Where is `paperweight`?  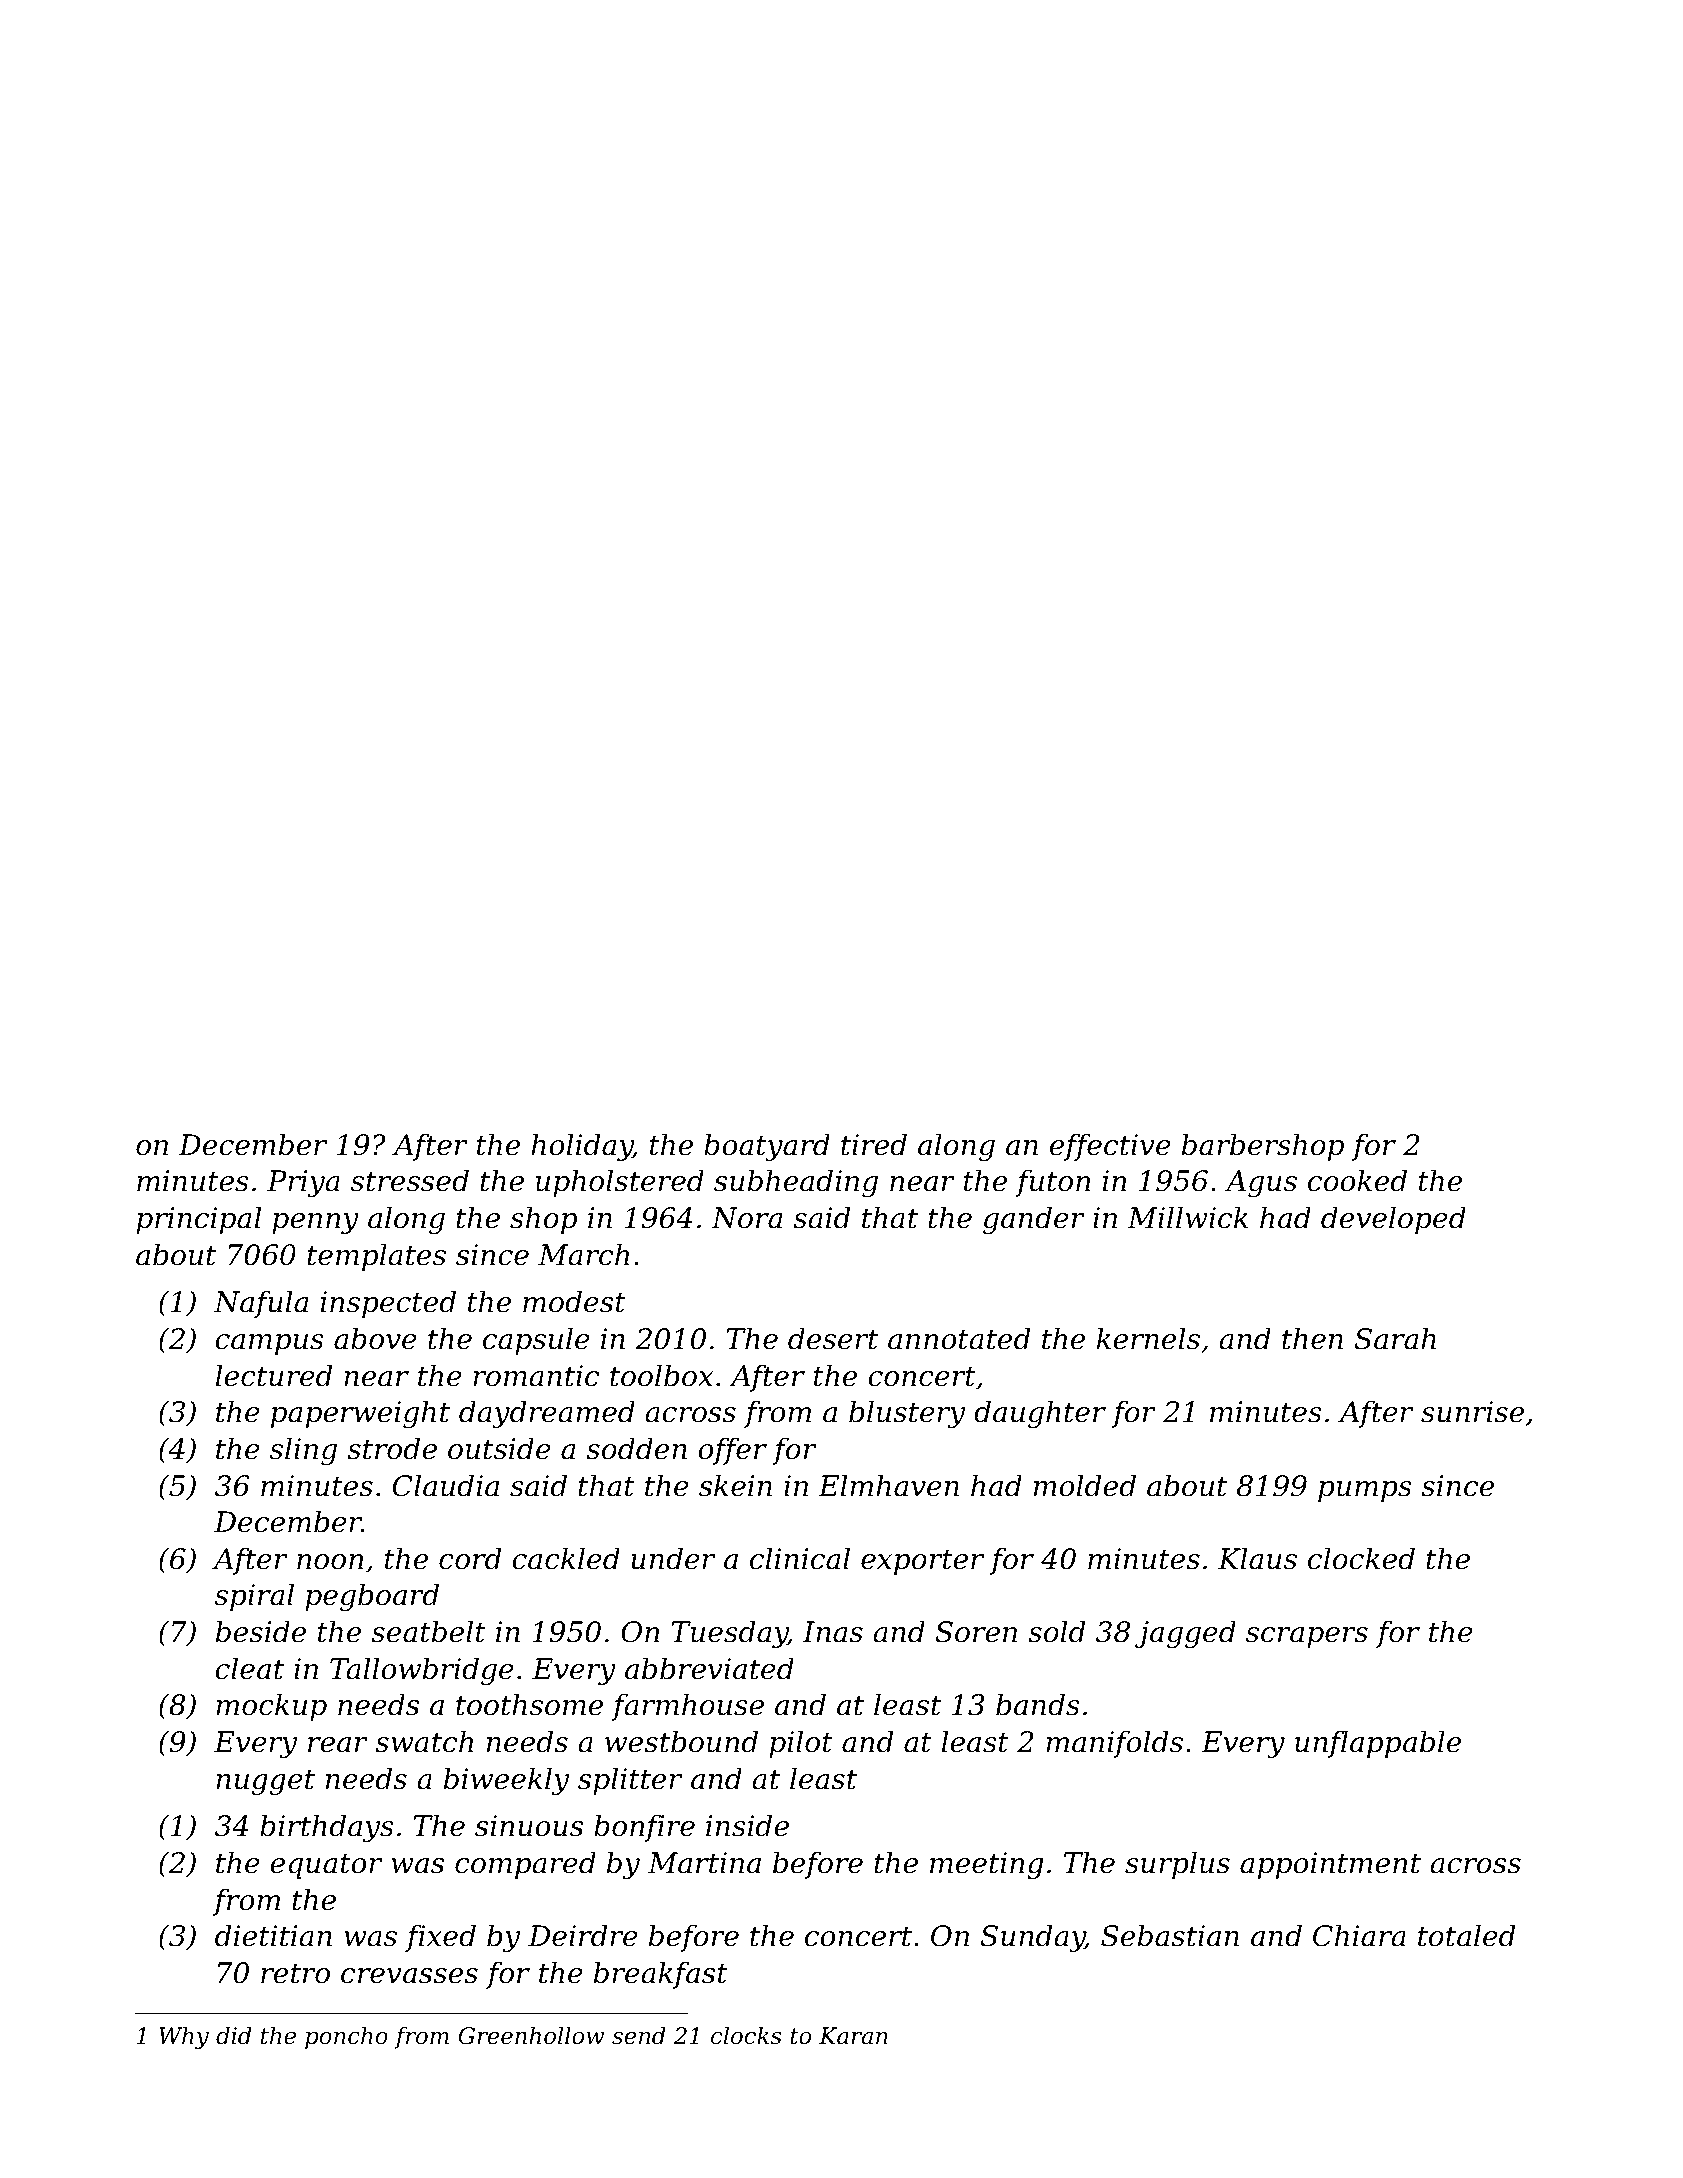
paperweight is located at coordinates (360, 1414).
